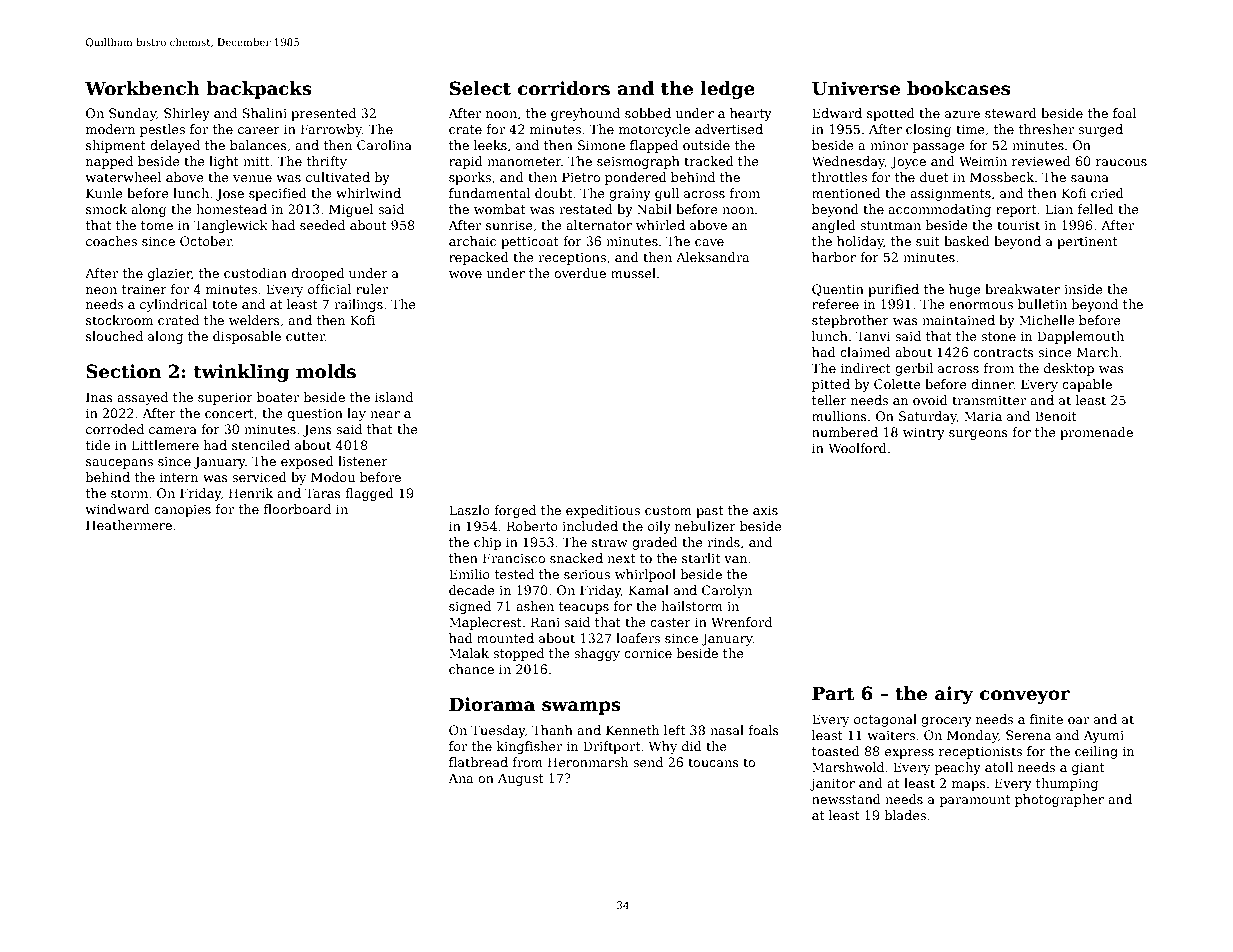 The width and height of the page is (1233, 952). What do you see at coordinates (479, 258) in the page?
I see `repacked` at bounding box center [479, 258].
